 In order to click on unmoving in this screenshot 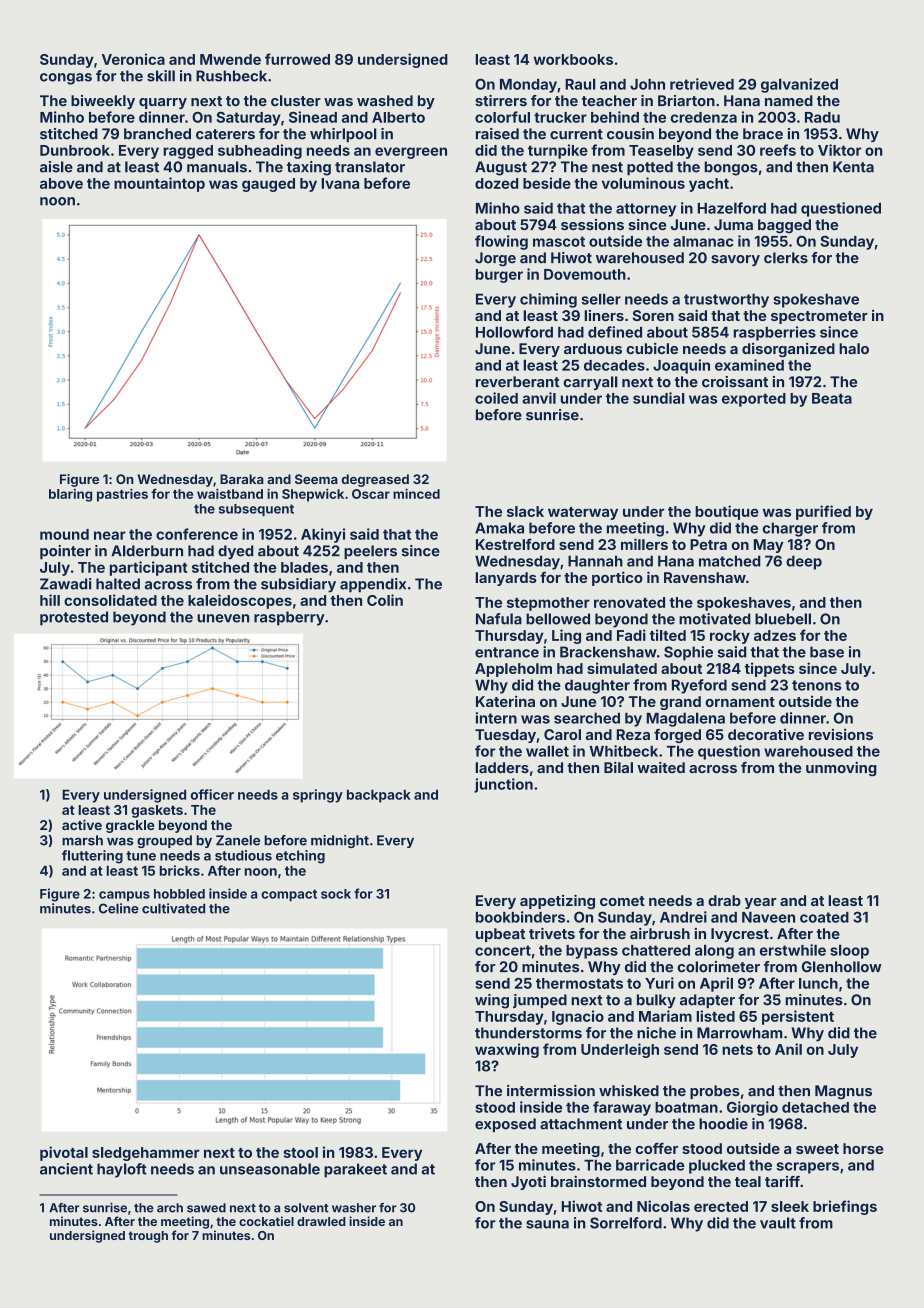, I will do `click(841, 769)`.
